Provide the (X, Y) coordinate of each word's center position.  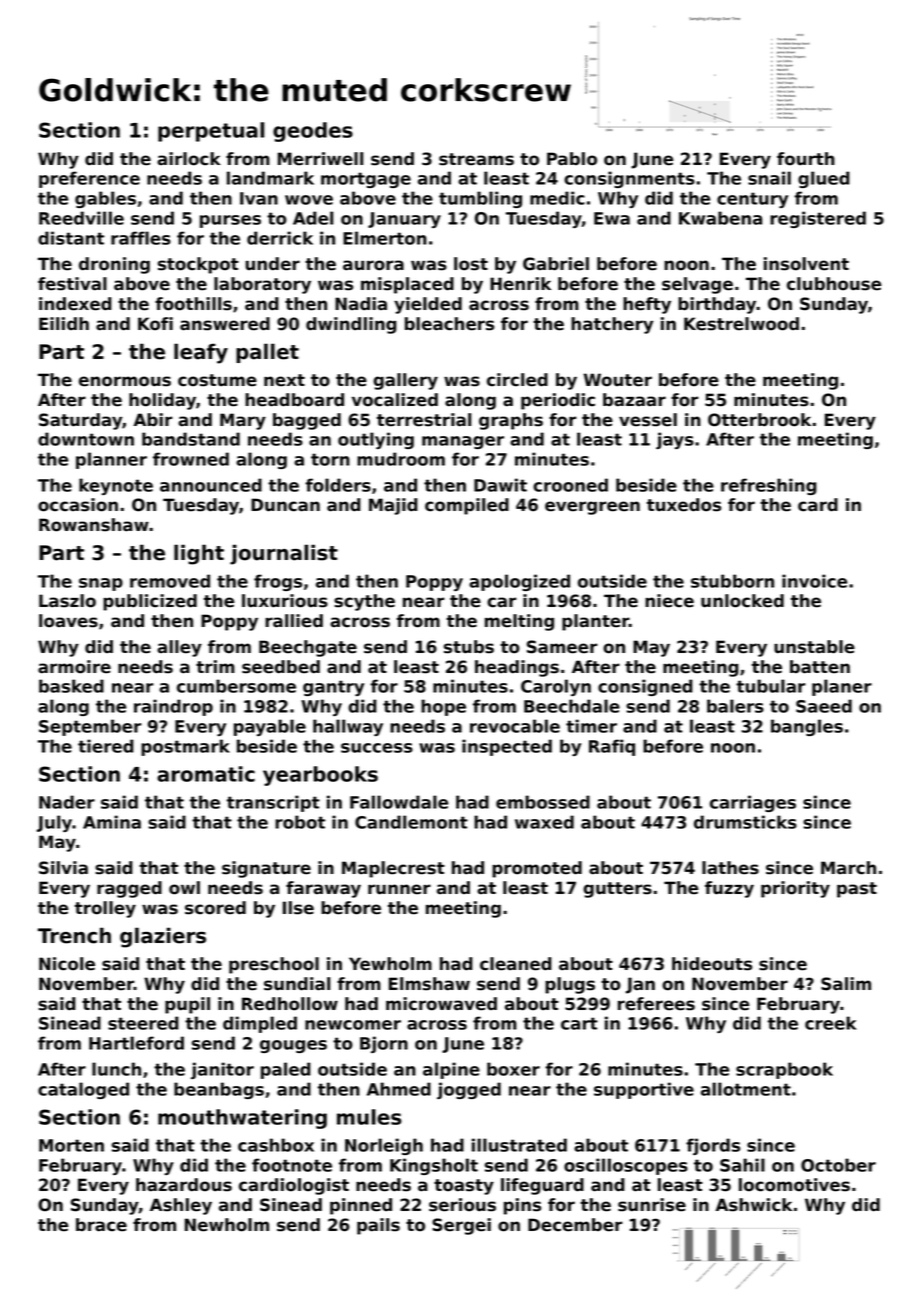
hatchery (612, 325)
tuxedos (684, 505)
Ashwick (753, 1205)
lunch (116, 1069)
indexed (75, 304)
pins (522, 1206)
